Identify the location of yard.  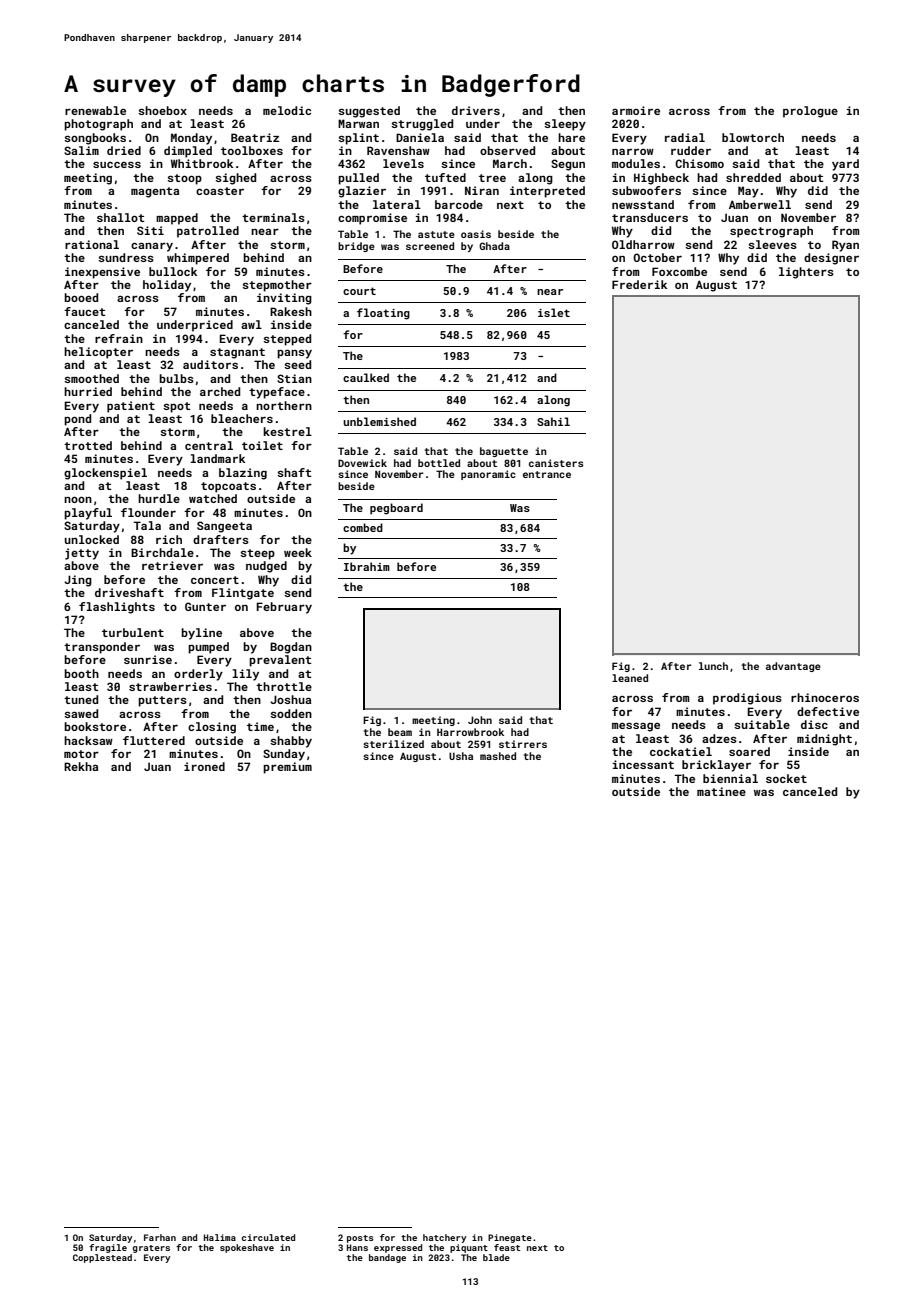
(845, 165).
